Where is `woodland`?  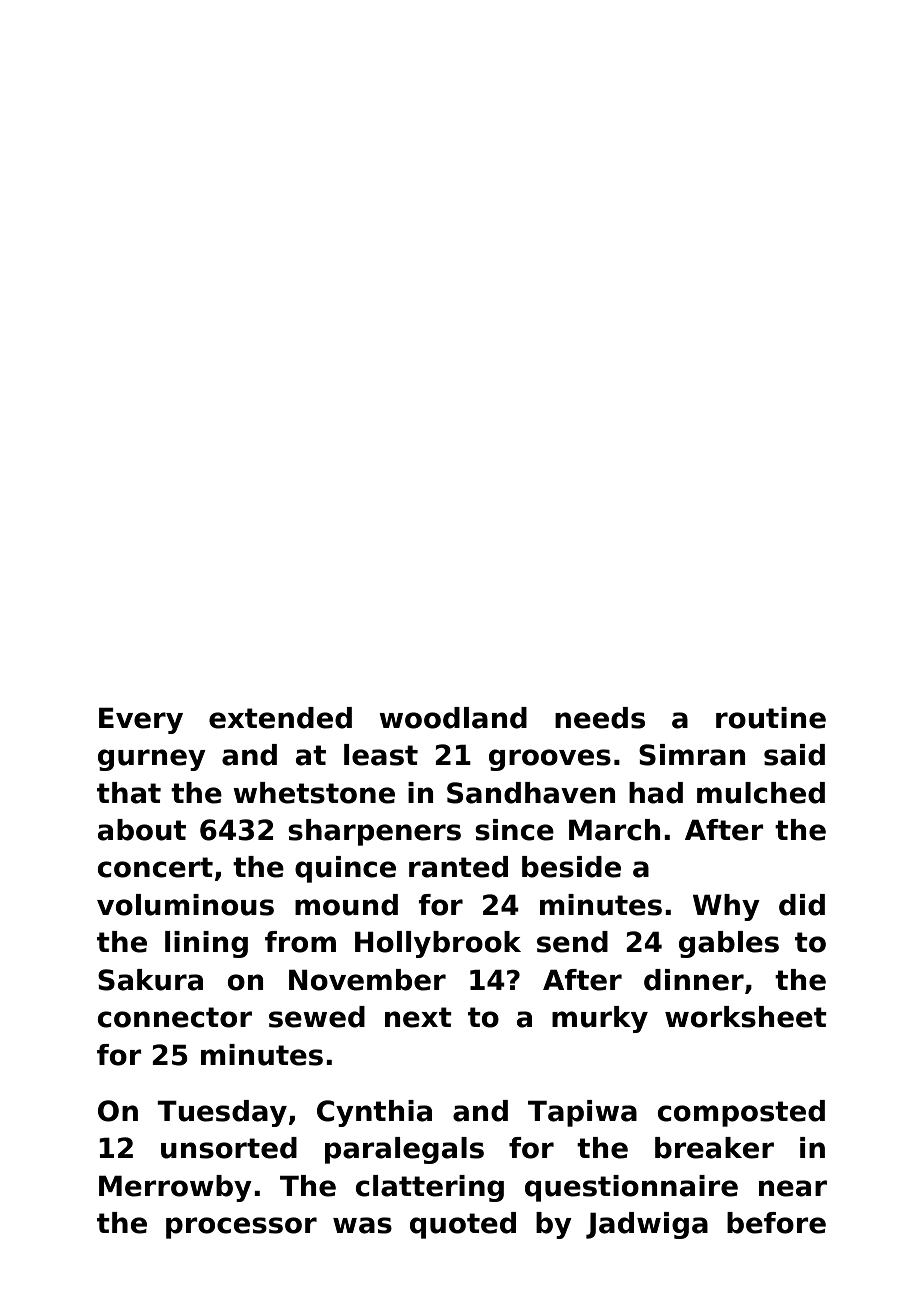 woodland is located at coordinates (453, 718).
